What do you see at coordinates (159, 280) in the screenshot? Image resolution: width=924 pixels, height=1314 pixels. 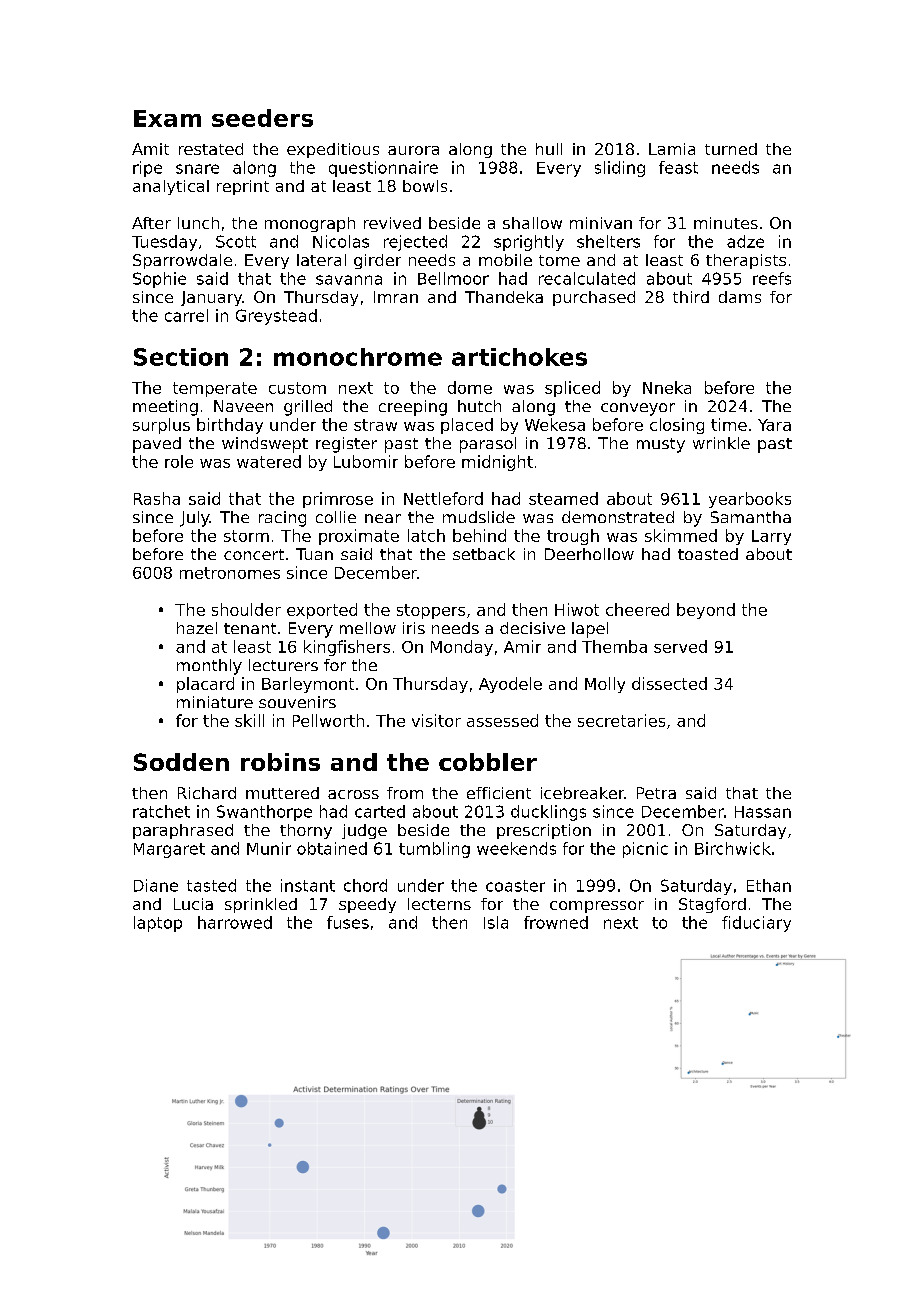 I see `Sophie` at bounding box center [159, 280].
